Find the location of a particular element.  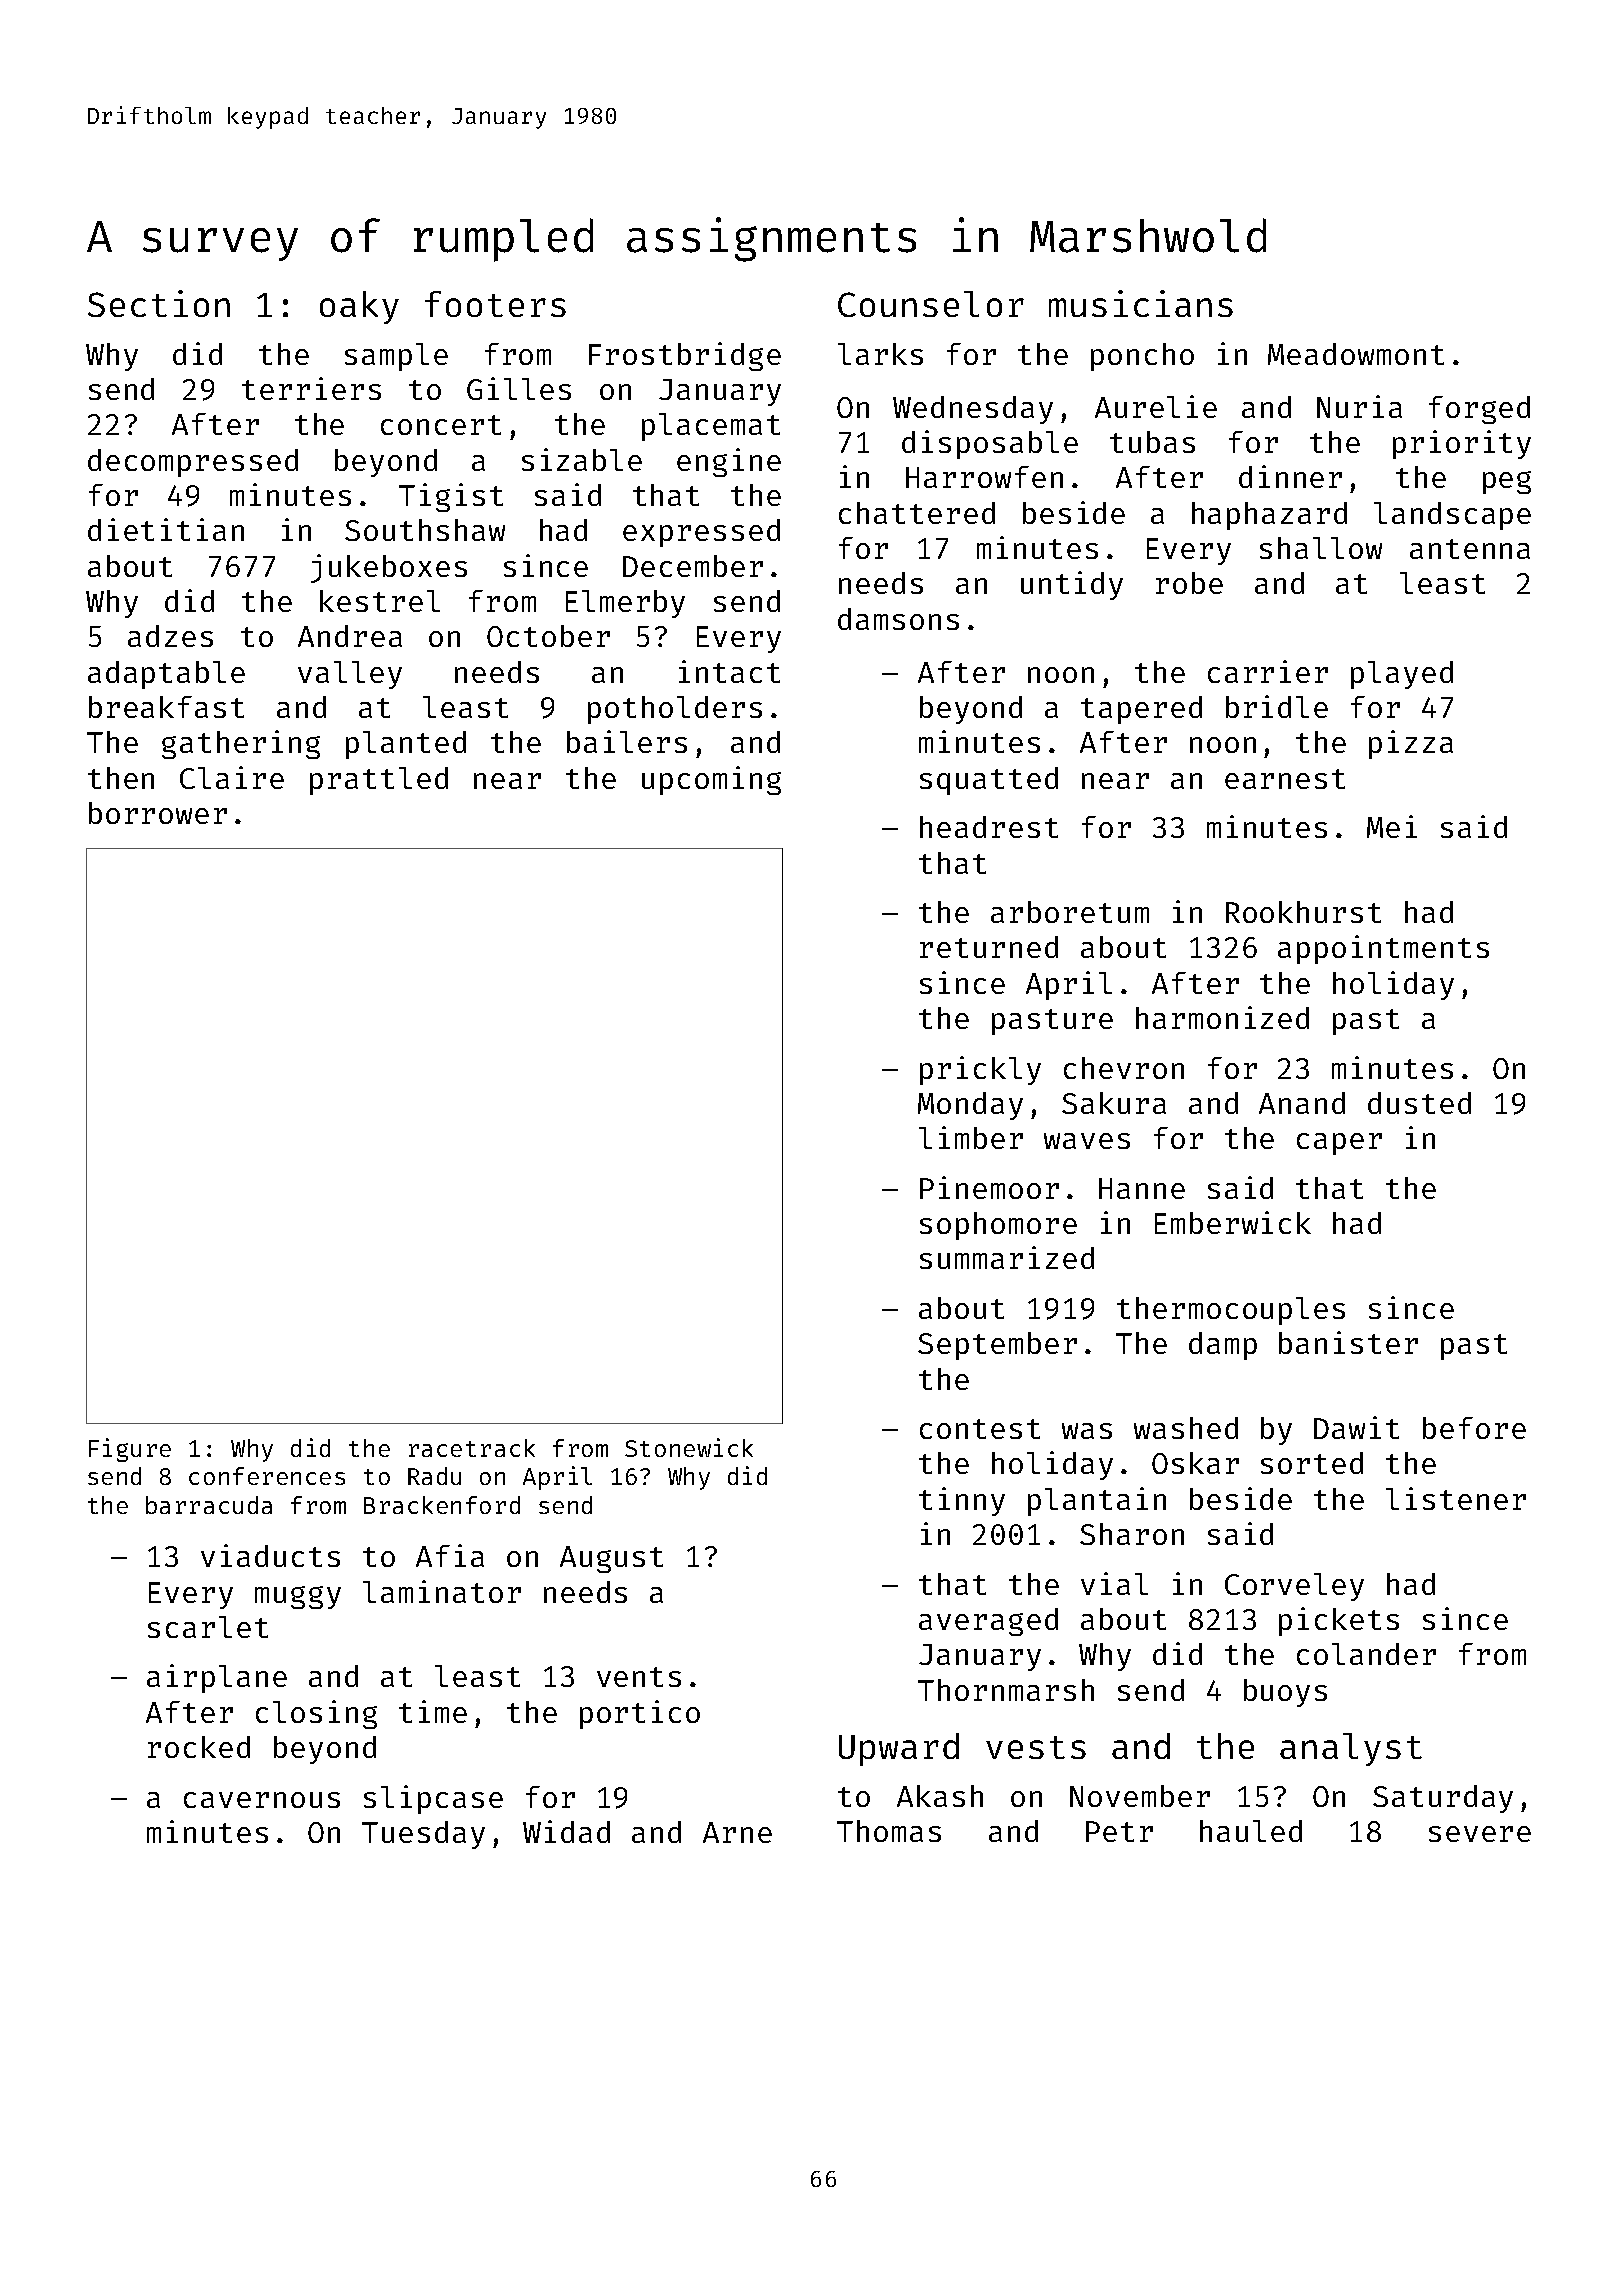

gathering is located at coordinates (241, 744).
